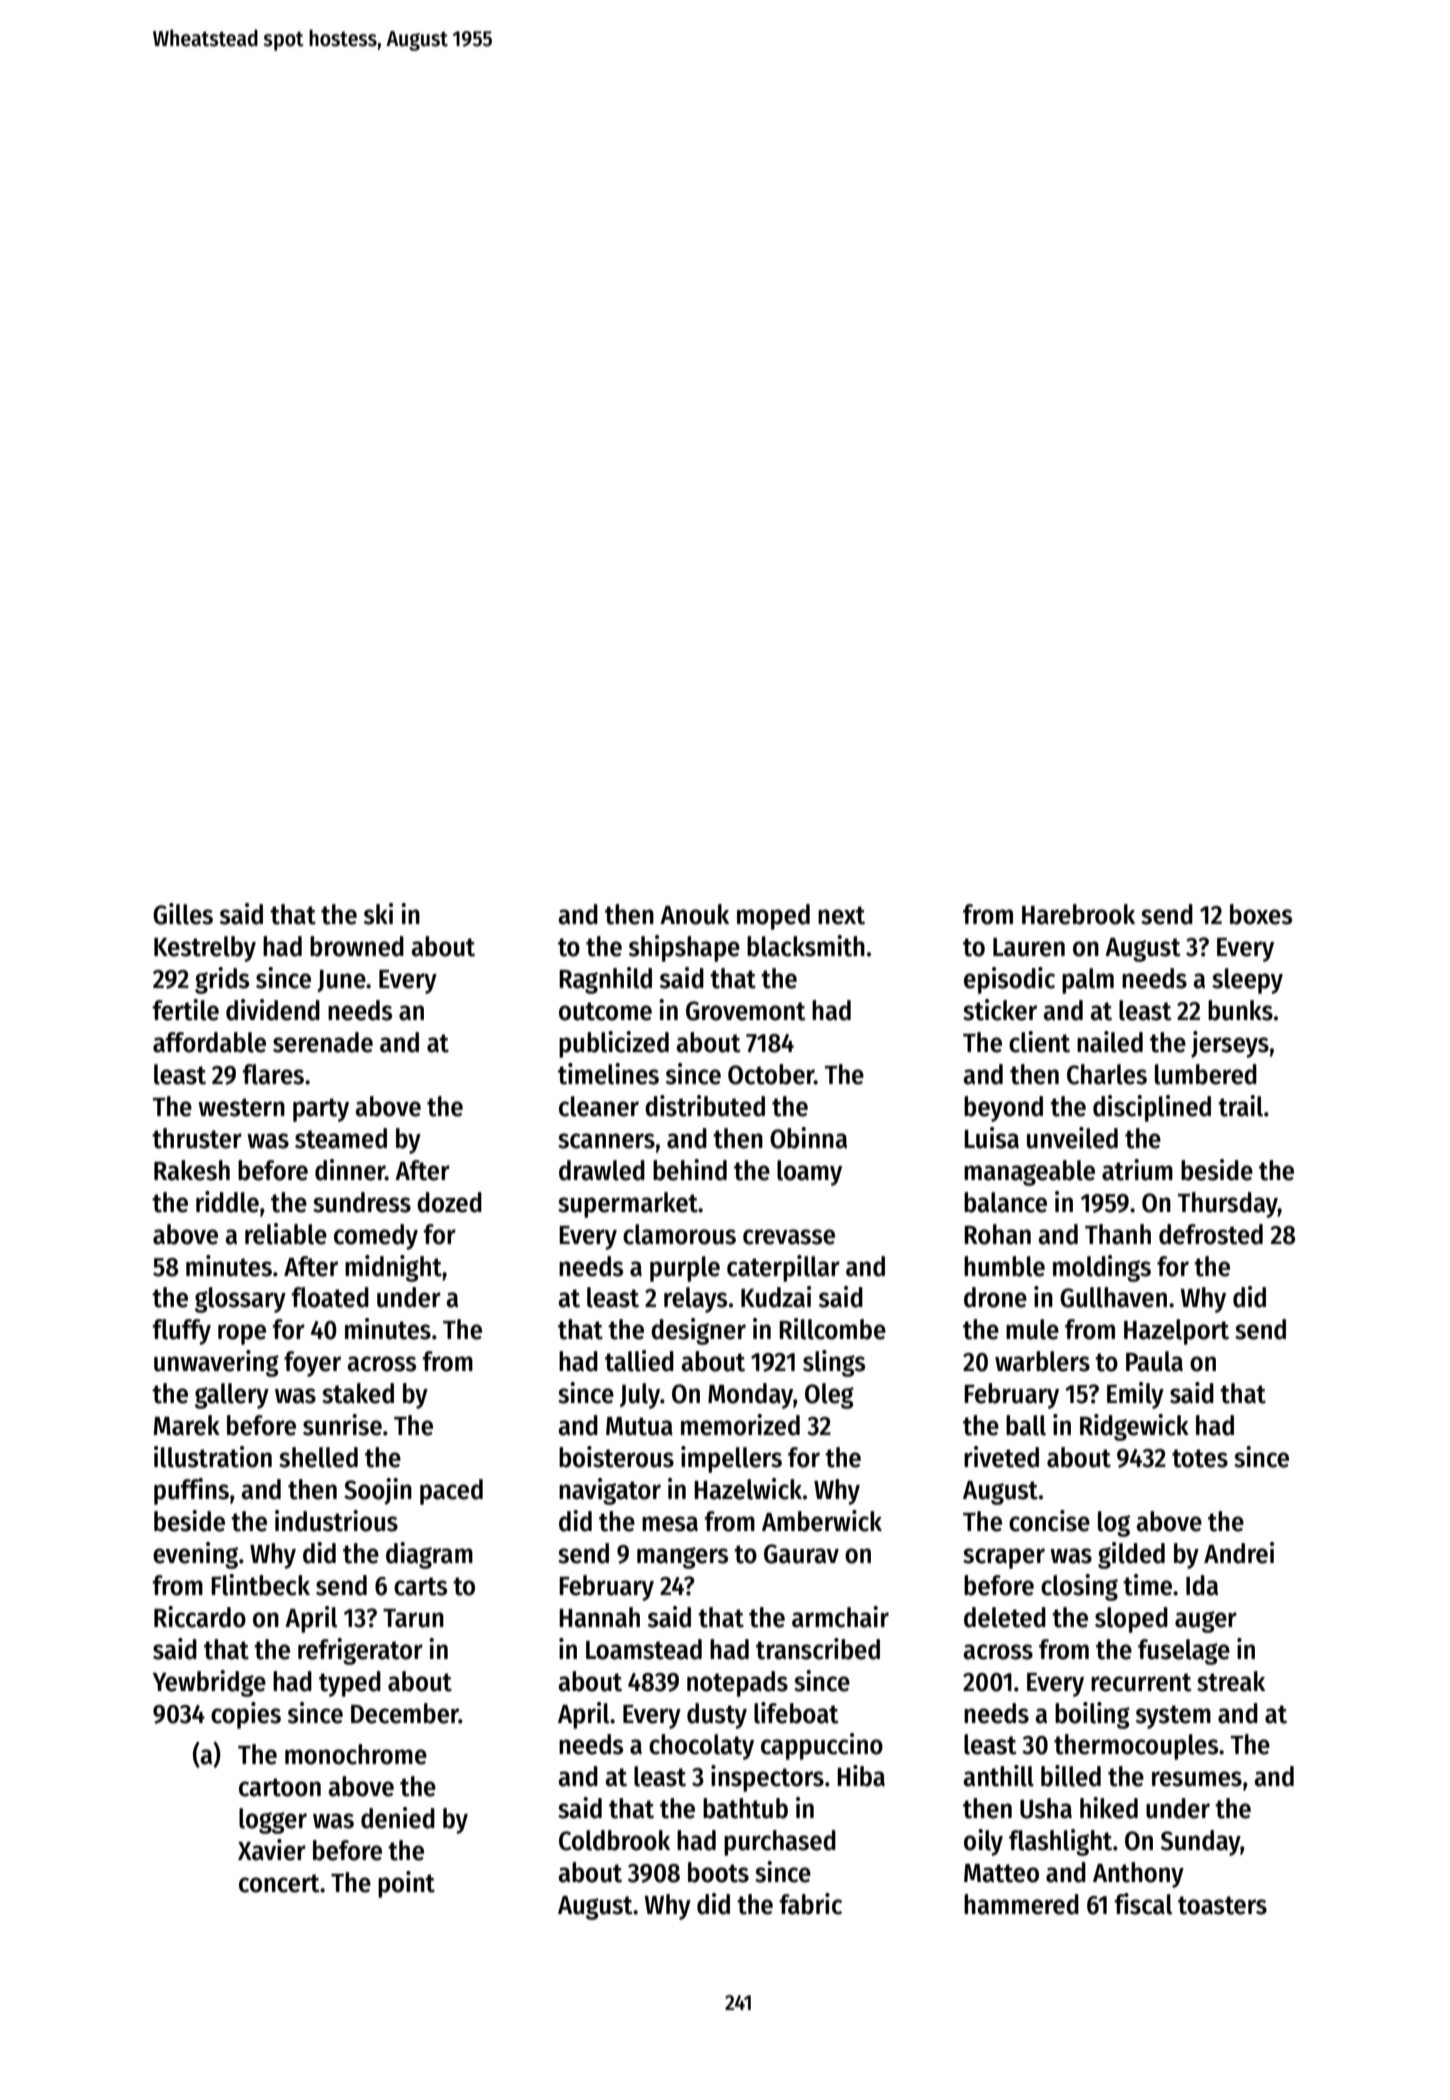 This screenshot has height=2100, width=1450. I want to click on armchair, so click(840, 1617).
